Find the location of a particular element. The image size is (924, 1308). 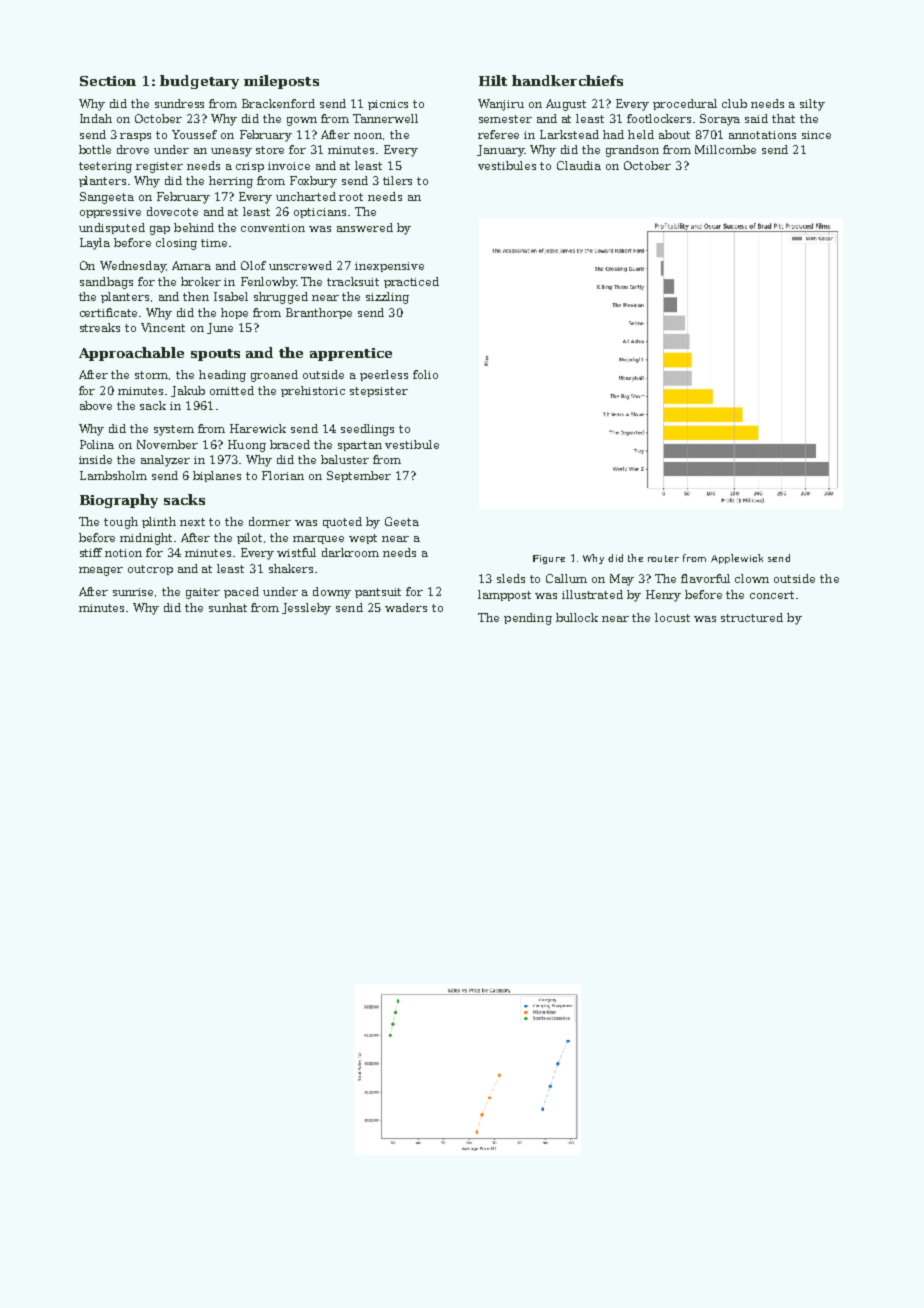

root is located at coordinates (351, 197).
